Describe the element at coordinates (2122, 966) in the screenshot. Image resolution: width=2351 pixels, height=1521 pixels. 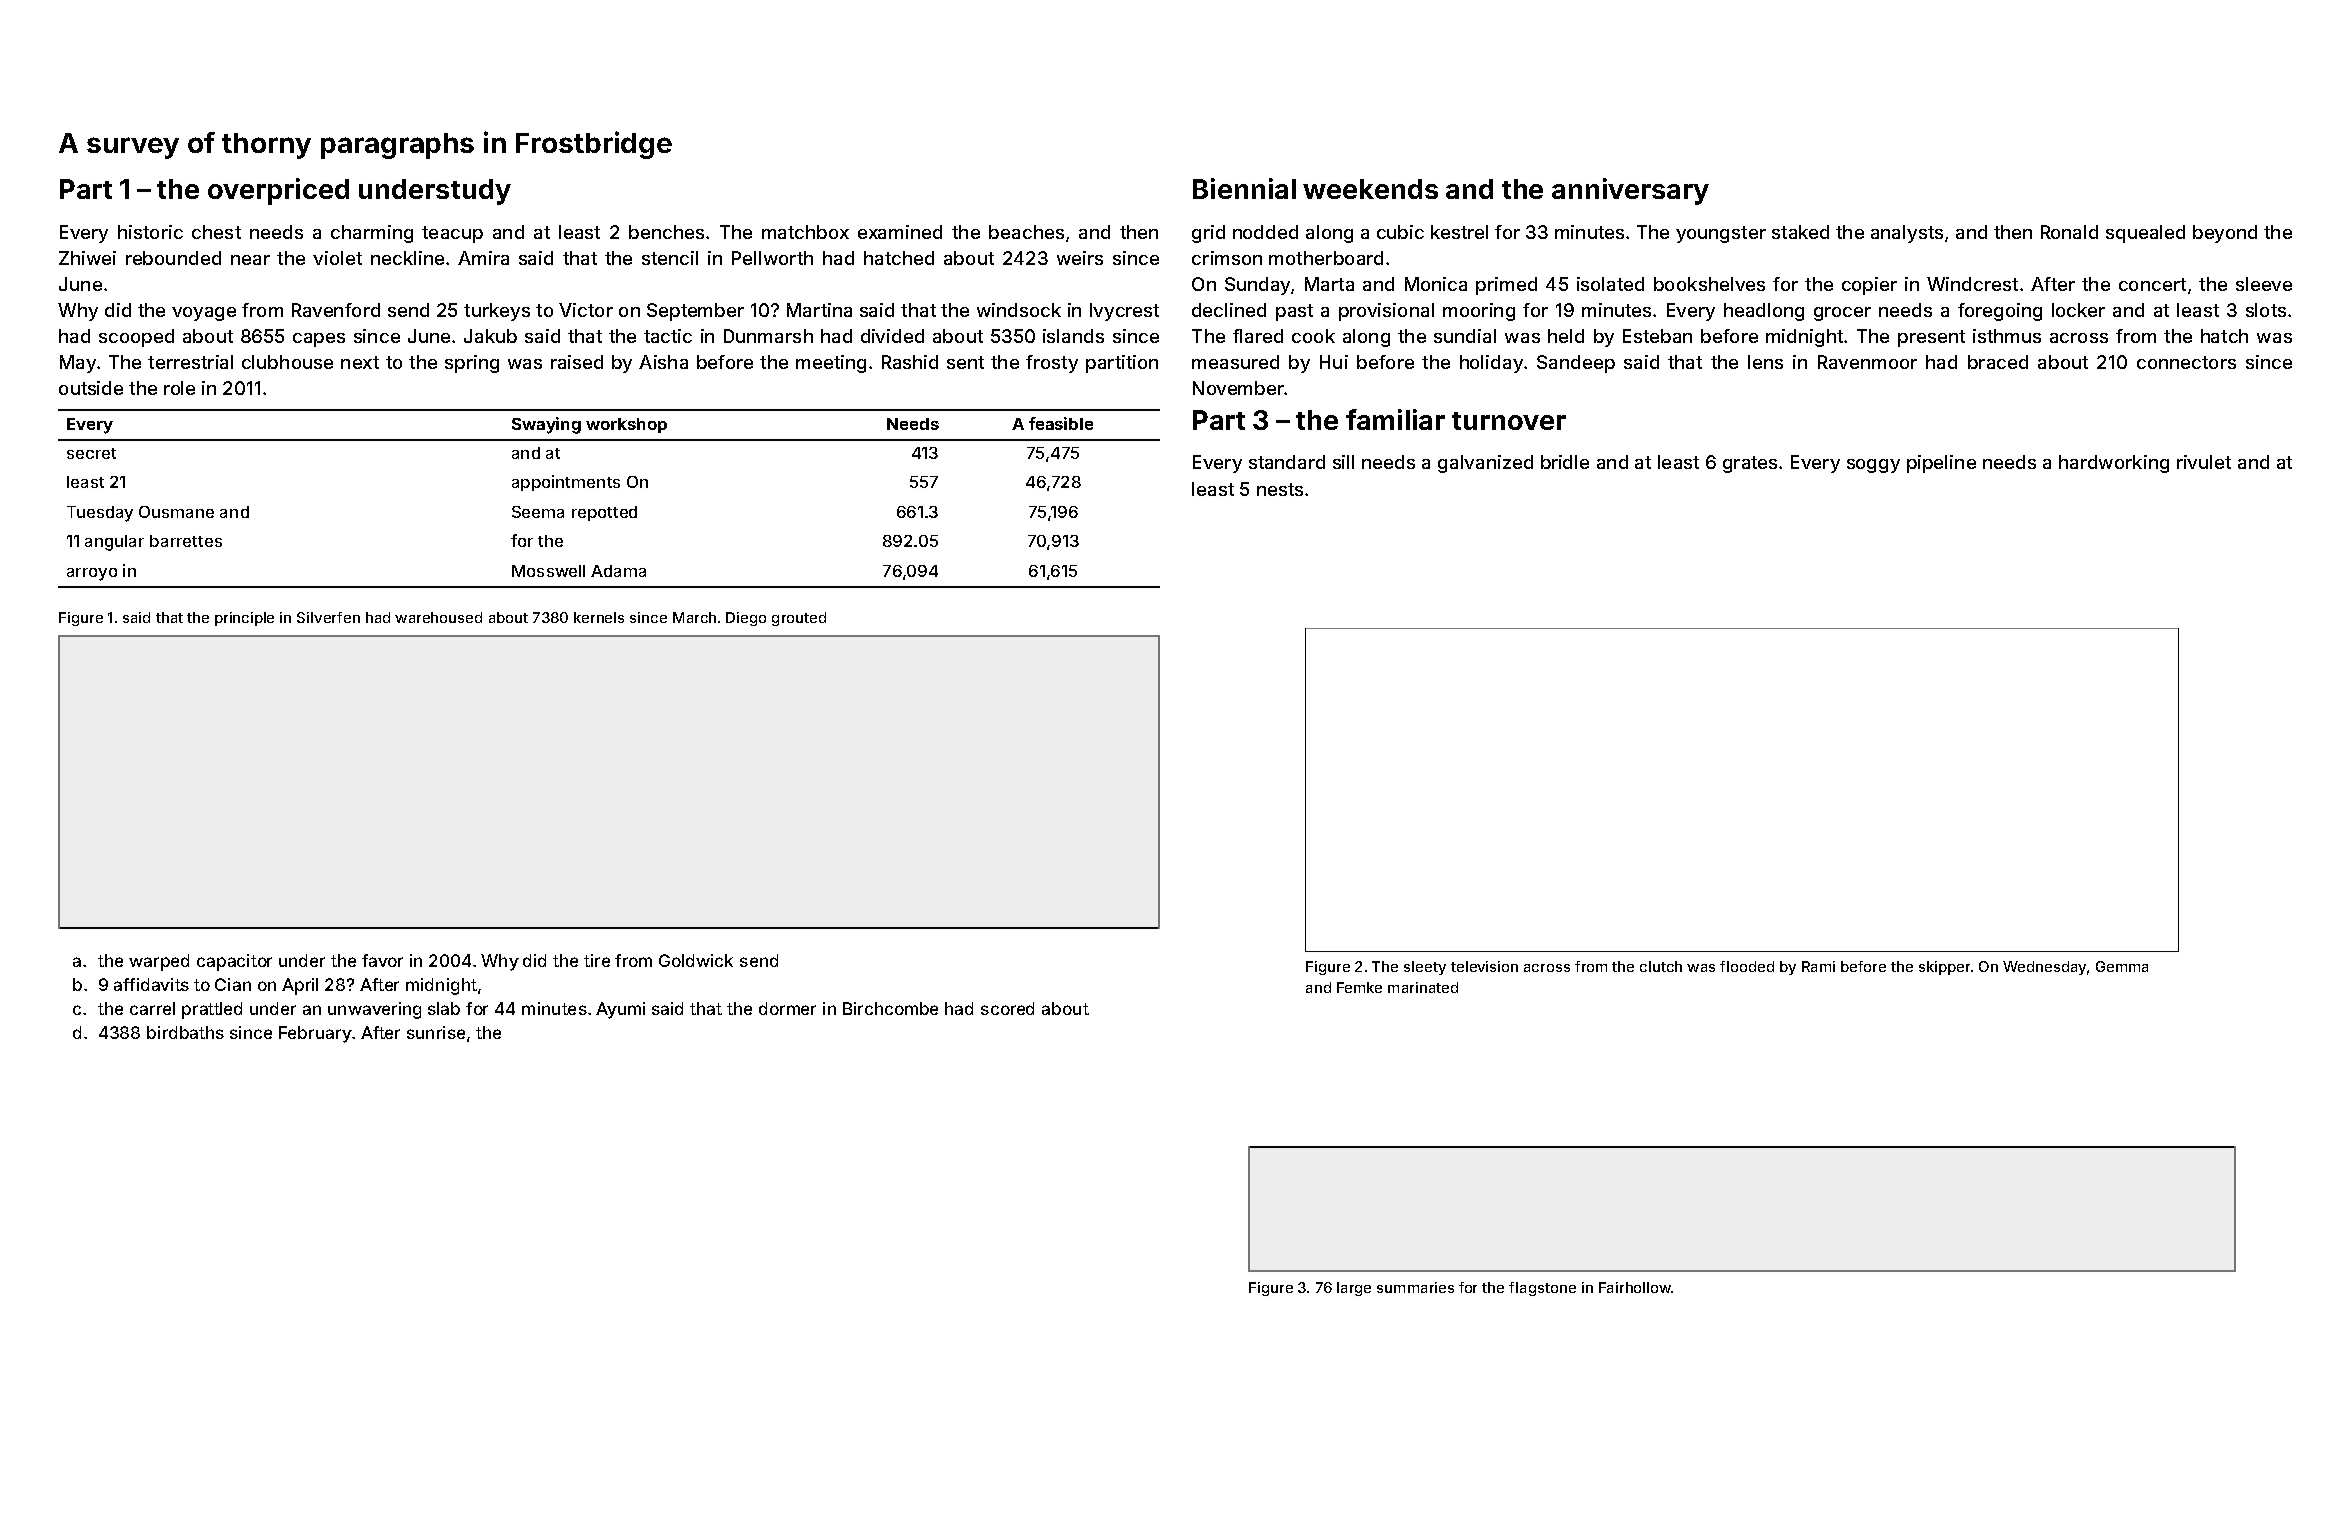
I see `Gemma` at that location.
